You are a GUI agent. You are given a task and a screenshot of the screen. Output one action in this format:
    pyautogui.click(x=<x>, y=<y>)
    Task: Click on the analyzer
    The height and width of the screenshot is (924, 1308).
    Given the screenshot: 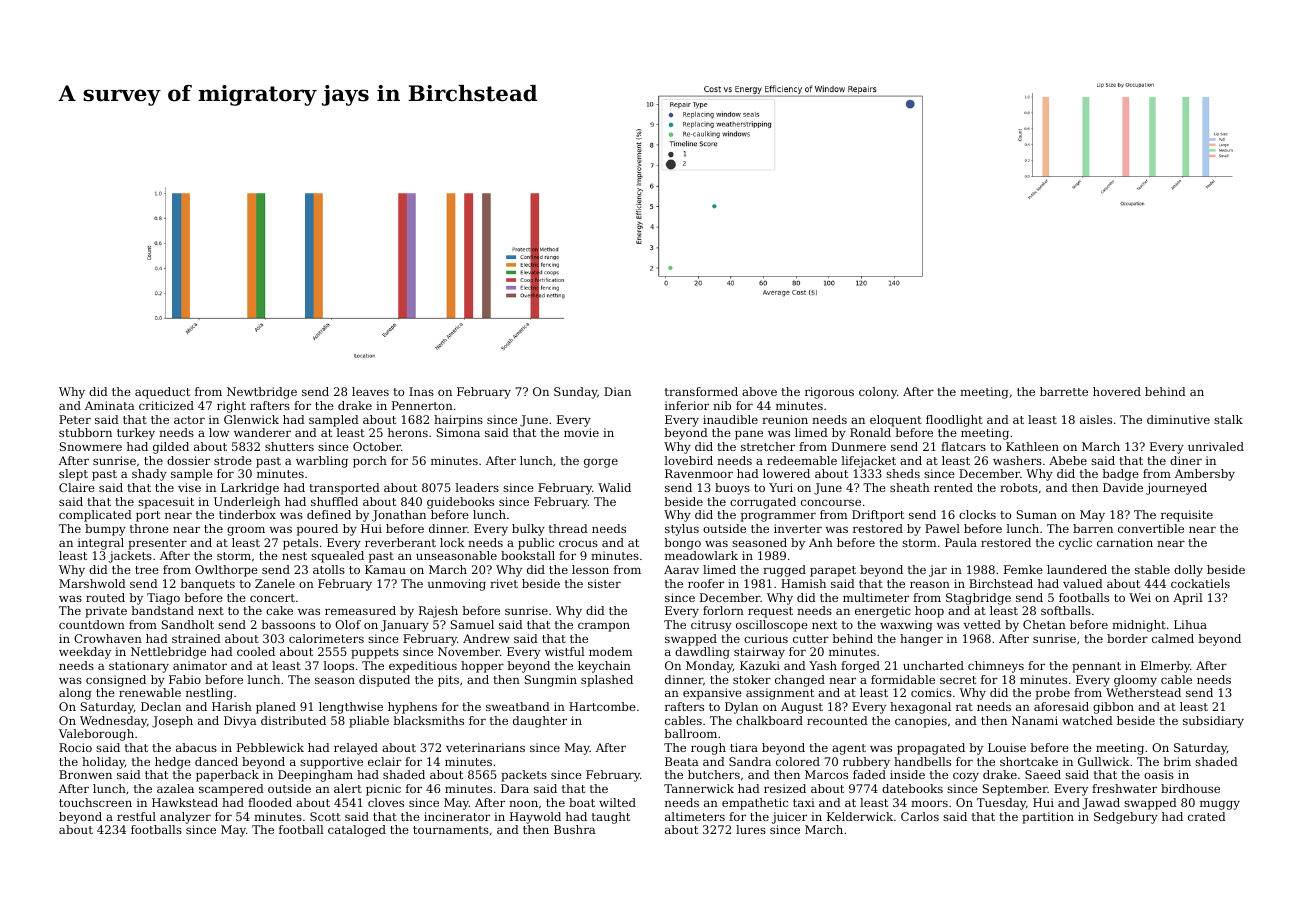 What is the action you would take?
    pyautogui.click(x=185, y=818)
